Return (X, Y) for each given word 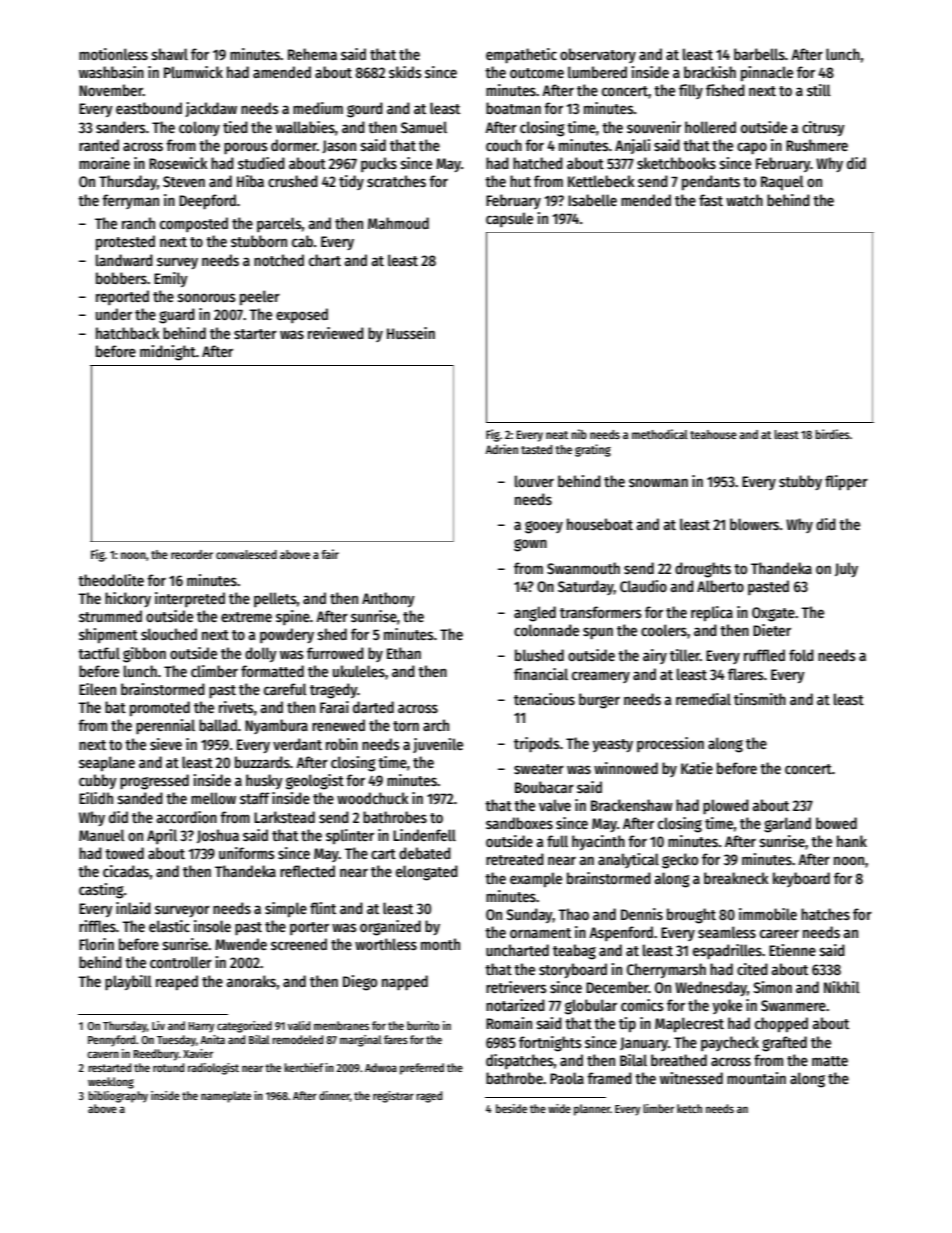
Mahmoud (398, 223)
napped (405, 983)
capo (752, 148)
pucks (379, 164)
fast (711, 200)
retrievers (516, 987)
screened (299, 944)
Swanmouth (583, 568)
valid (299, 1025)
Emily (171, 279)
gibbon (144, 655)
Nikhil (842, 987)
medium (318, 108)
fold (801, 655)
